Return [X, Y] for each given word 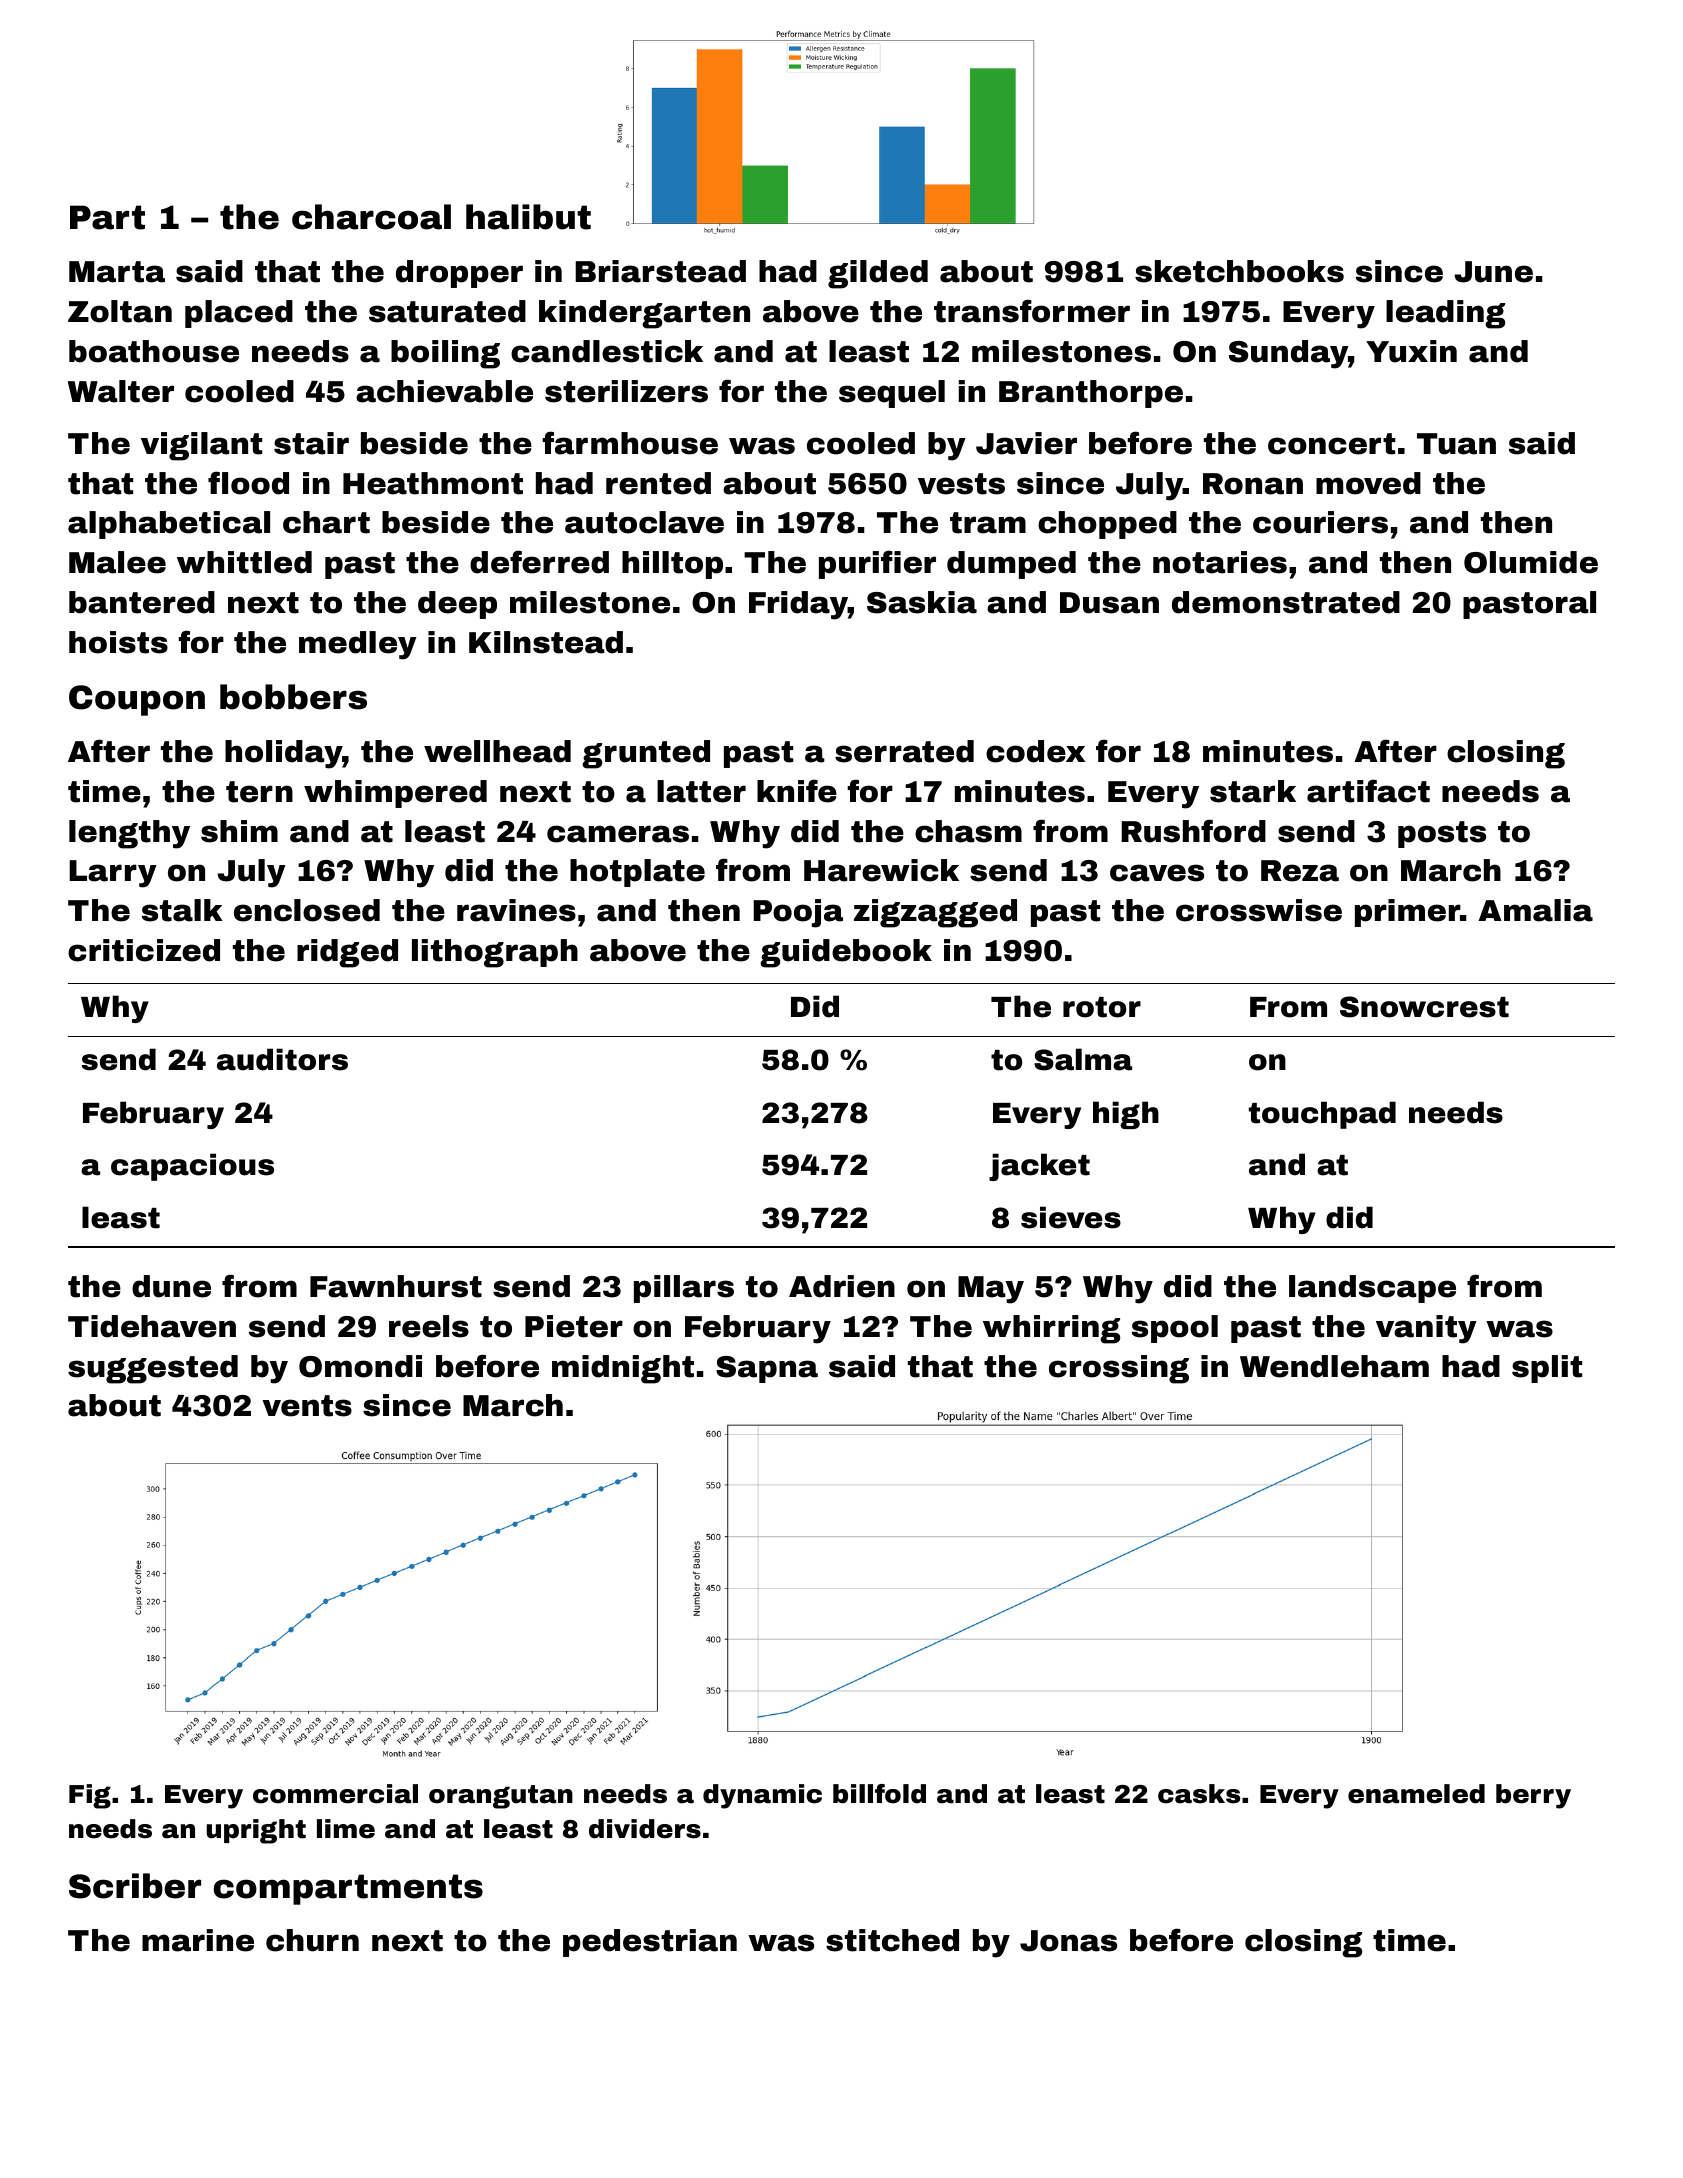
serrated [904, 751]
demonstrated [1286, 602]
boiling [445, 354]
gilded [878, 274]
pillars [684, 1289]
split [1547, 1369]
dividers [645, 1829]
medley [358, 645]
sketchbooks [1239, 271]
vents [307, 1406]
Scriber [135, 1886]
